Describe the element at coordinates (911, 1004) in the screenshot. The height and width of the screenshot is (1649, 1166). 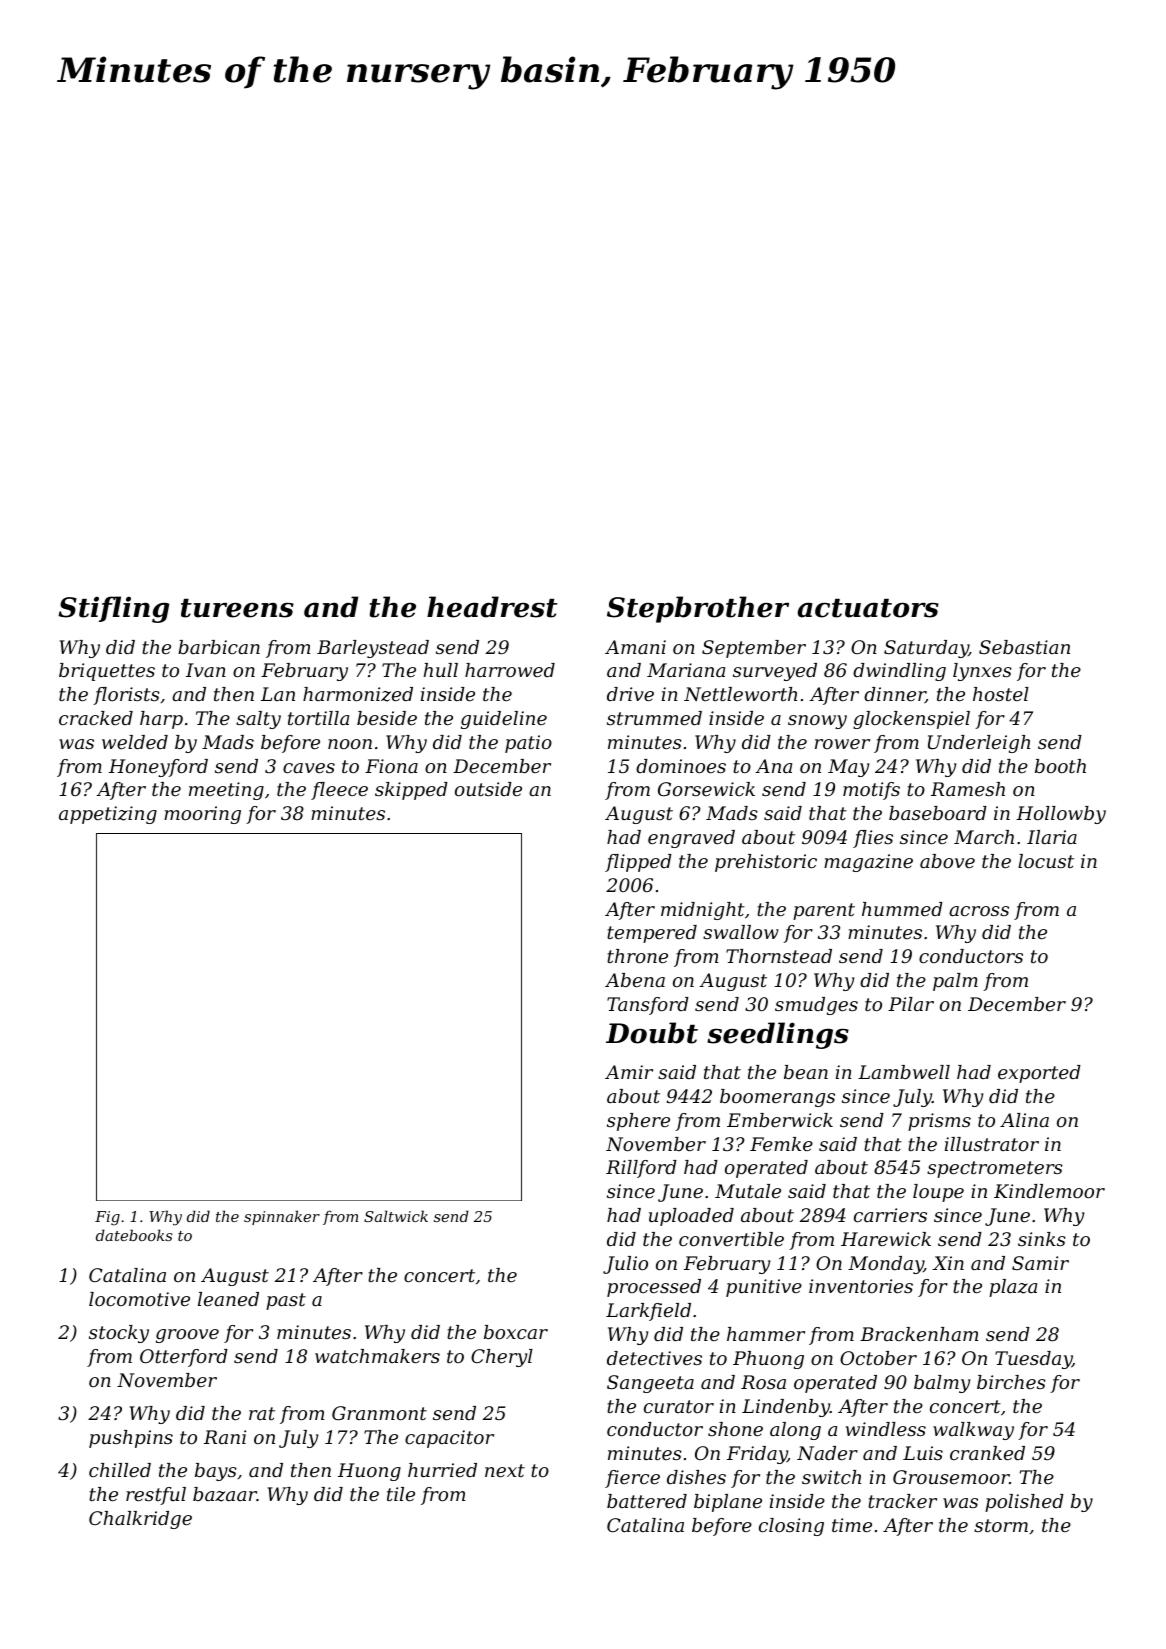
I see `Pilar` at that location.
